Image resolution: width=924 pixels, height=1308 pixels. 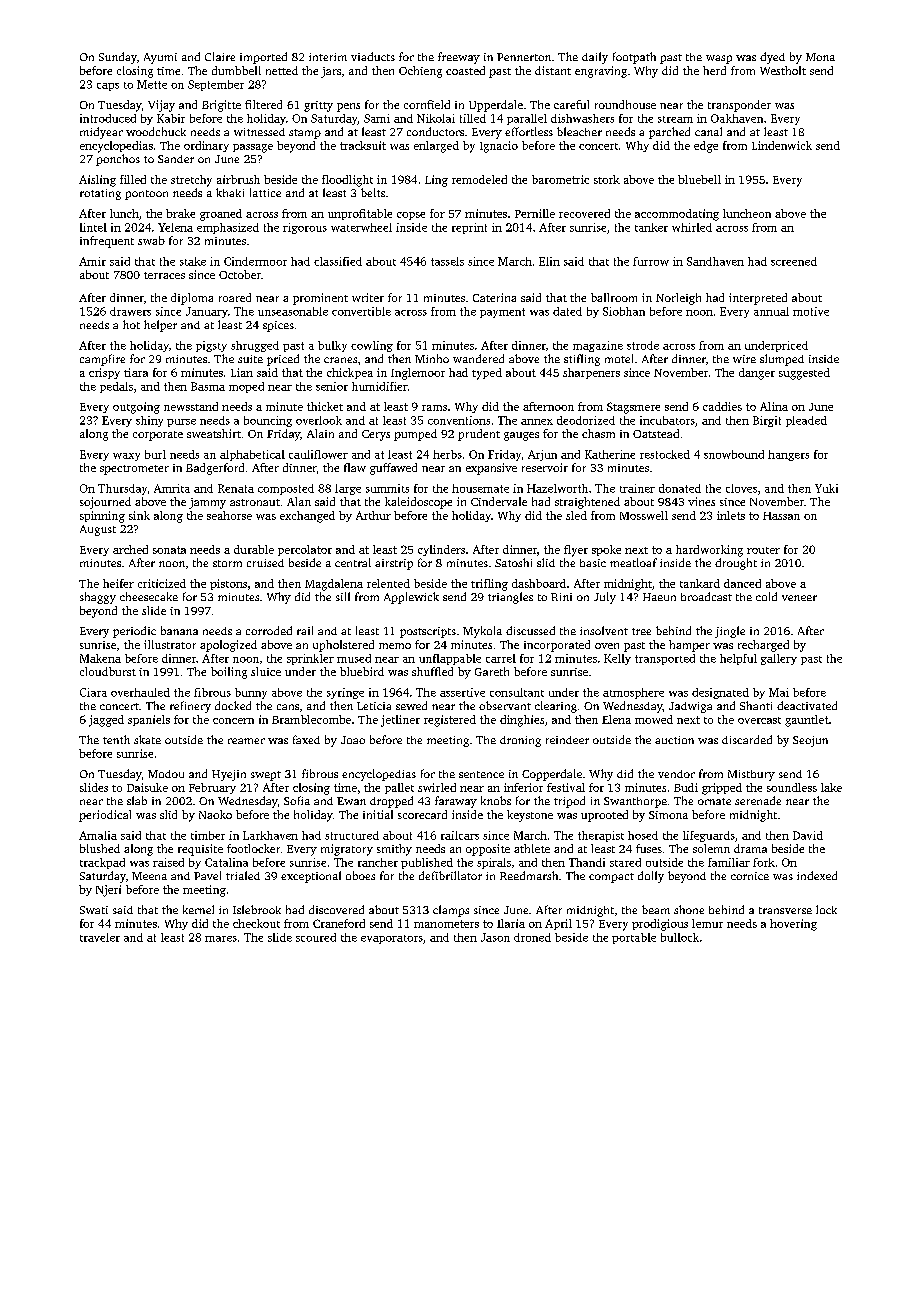 What do you see at coordinates (715, 261) in the screenshot?
I see `Sandhaven` at bounding box center [715, 261].
